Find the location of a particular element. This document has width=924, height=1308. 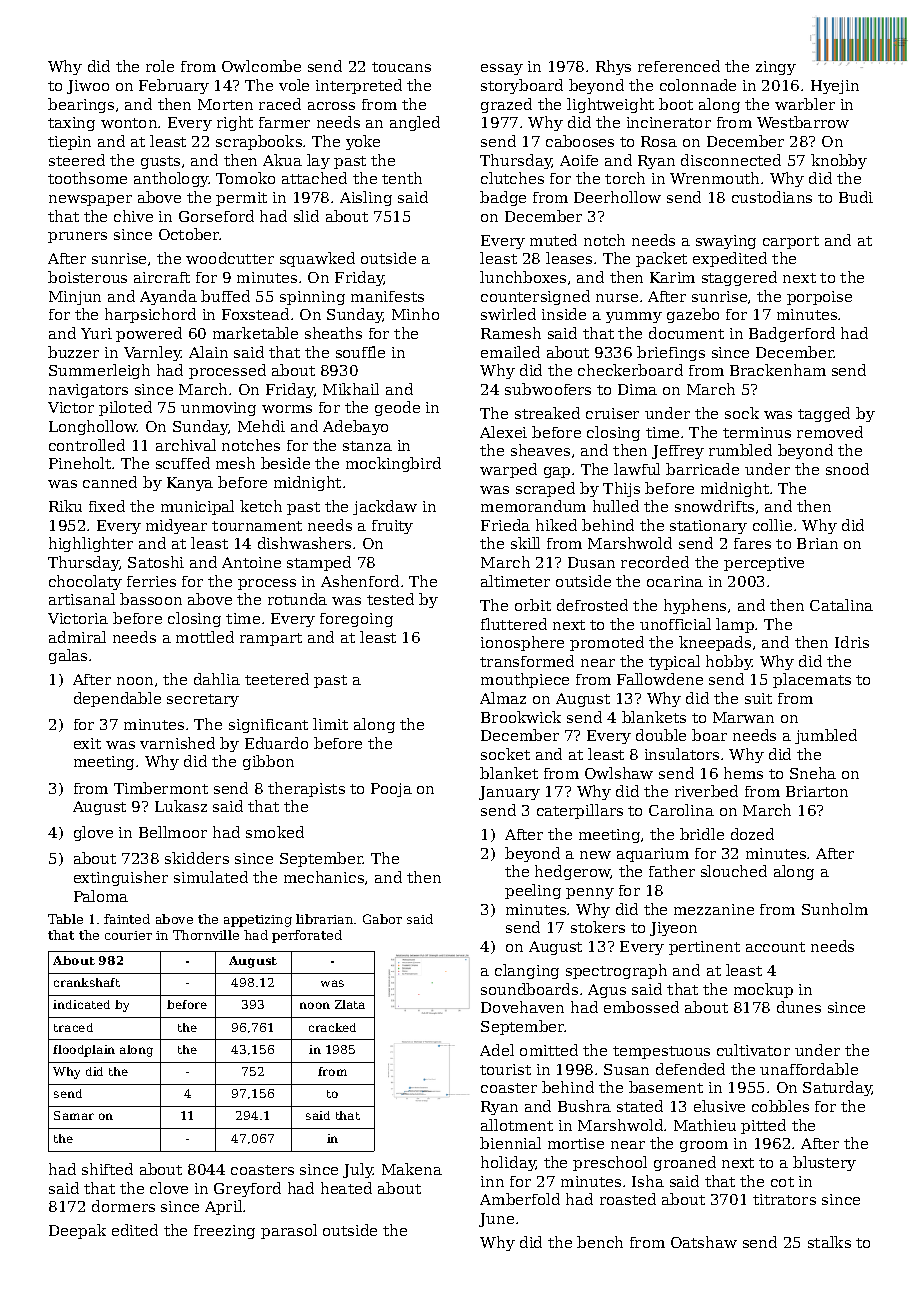

Catalina is located at coordinates (841, 605).
